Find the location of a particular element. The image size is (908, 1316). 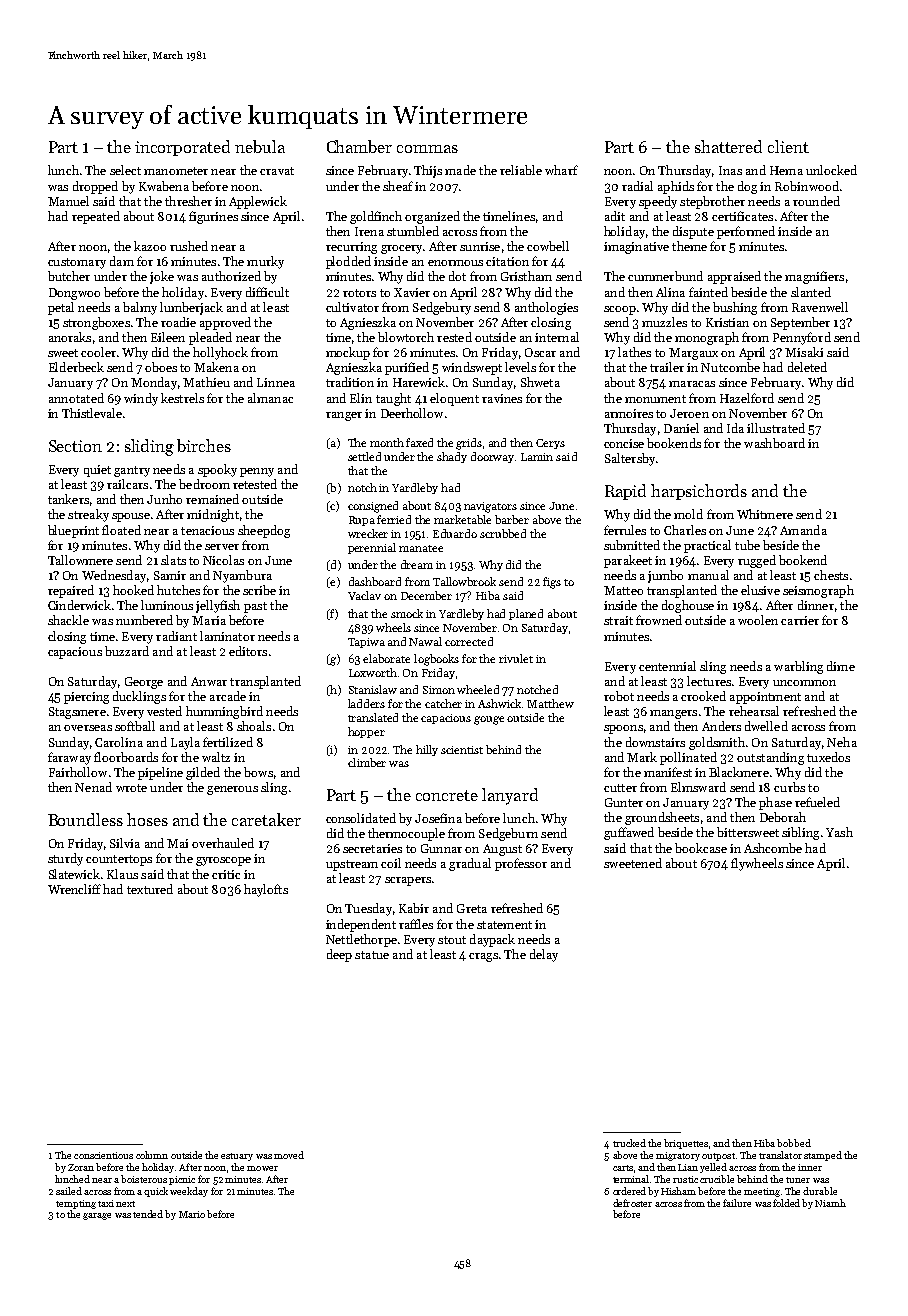

fainted is located at coordinates (708, 292).
